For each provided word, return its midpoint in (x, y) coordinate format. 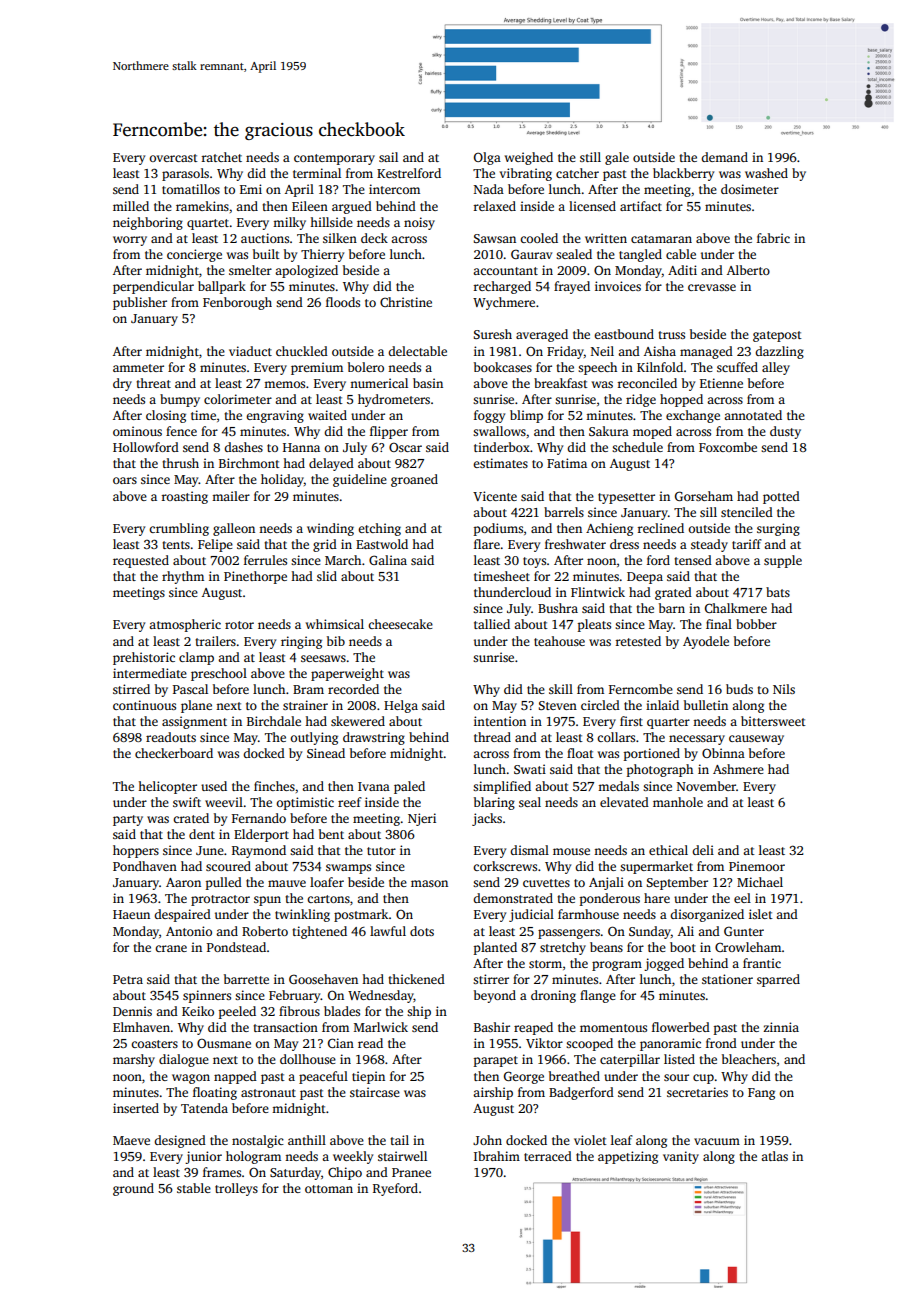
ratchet (222, 157)
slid (327, 576)
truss (671, 335)
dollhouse (308, 1059)
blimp (526, 416)
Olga (487, 158)
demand (724, 157)
